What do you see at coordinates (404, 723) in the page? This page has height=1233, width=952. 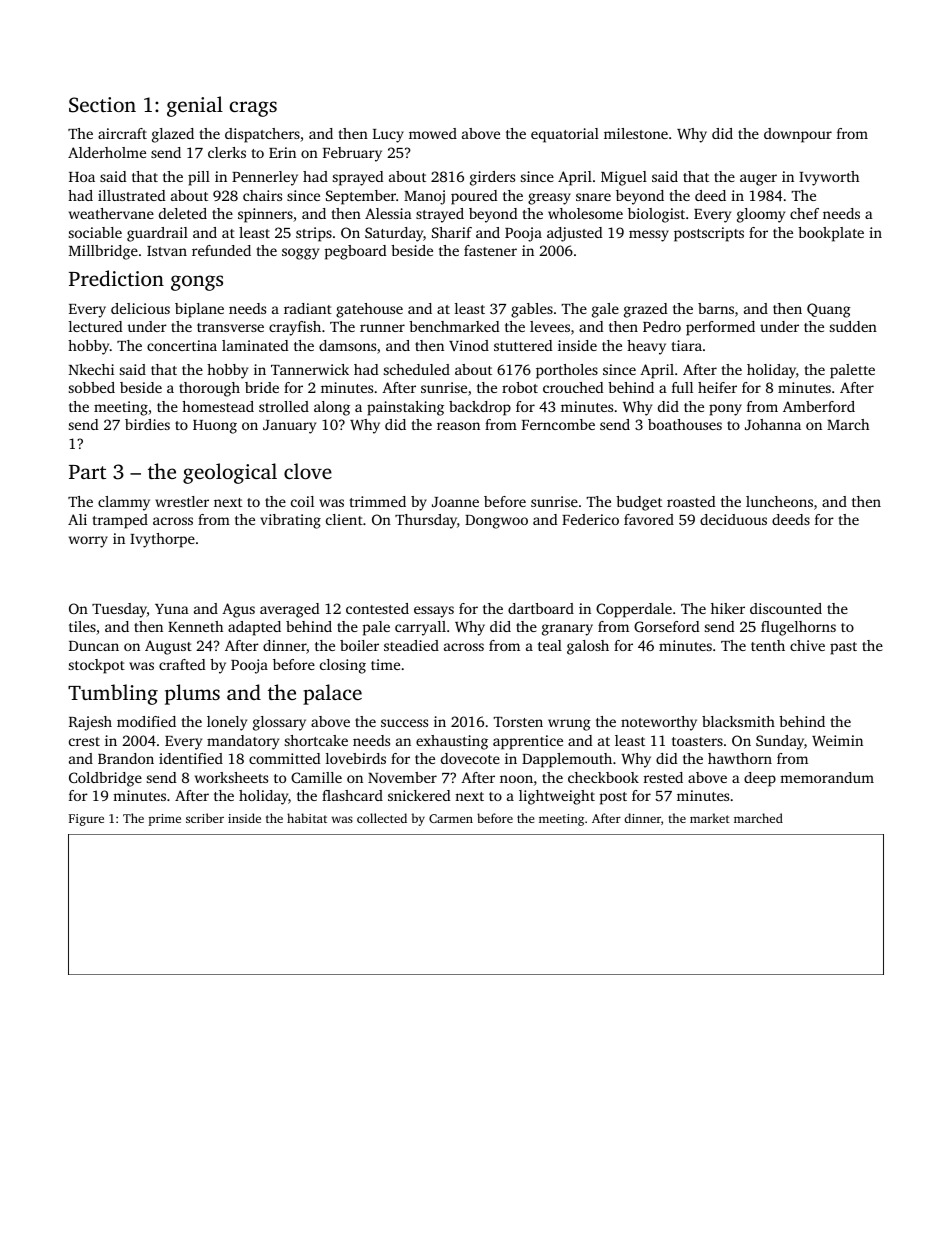 I see `success` at bounding box center [404, 723].
